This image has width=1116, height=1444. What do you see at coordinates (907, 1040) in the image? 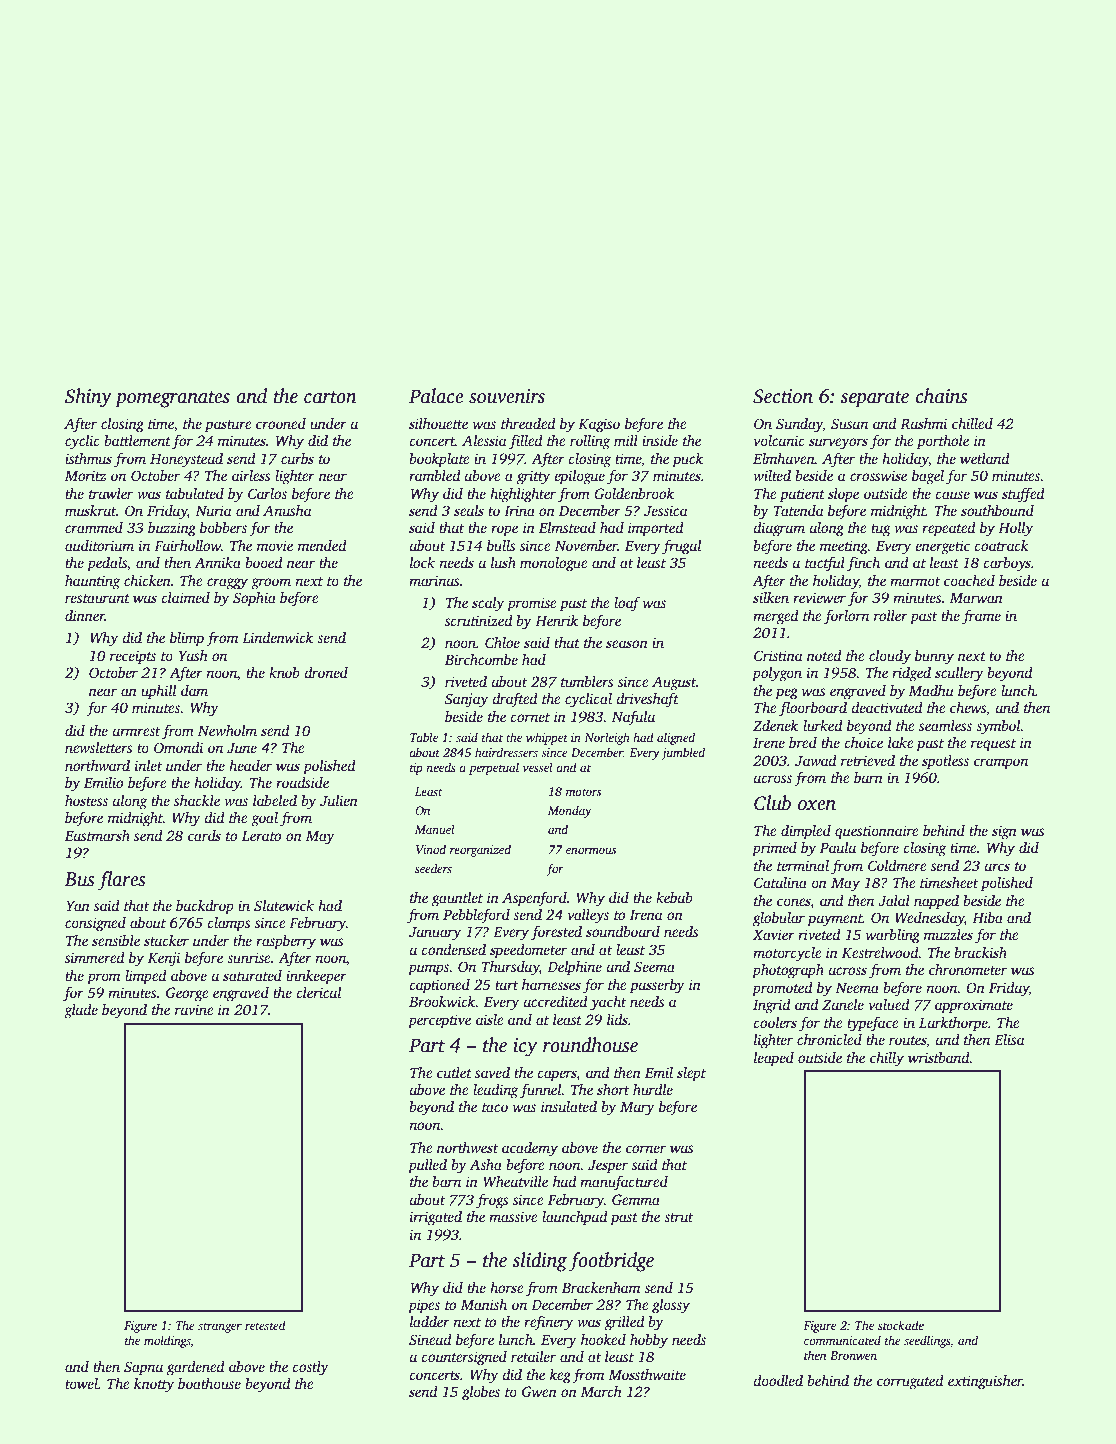
I see `routes` at bounding box center [907, 1040].
